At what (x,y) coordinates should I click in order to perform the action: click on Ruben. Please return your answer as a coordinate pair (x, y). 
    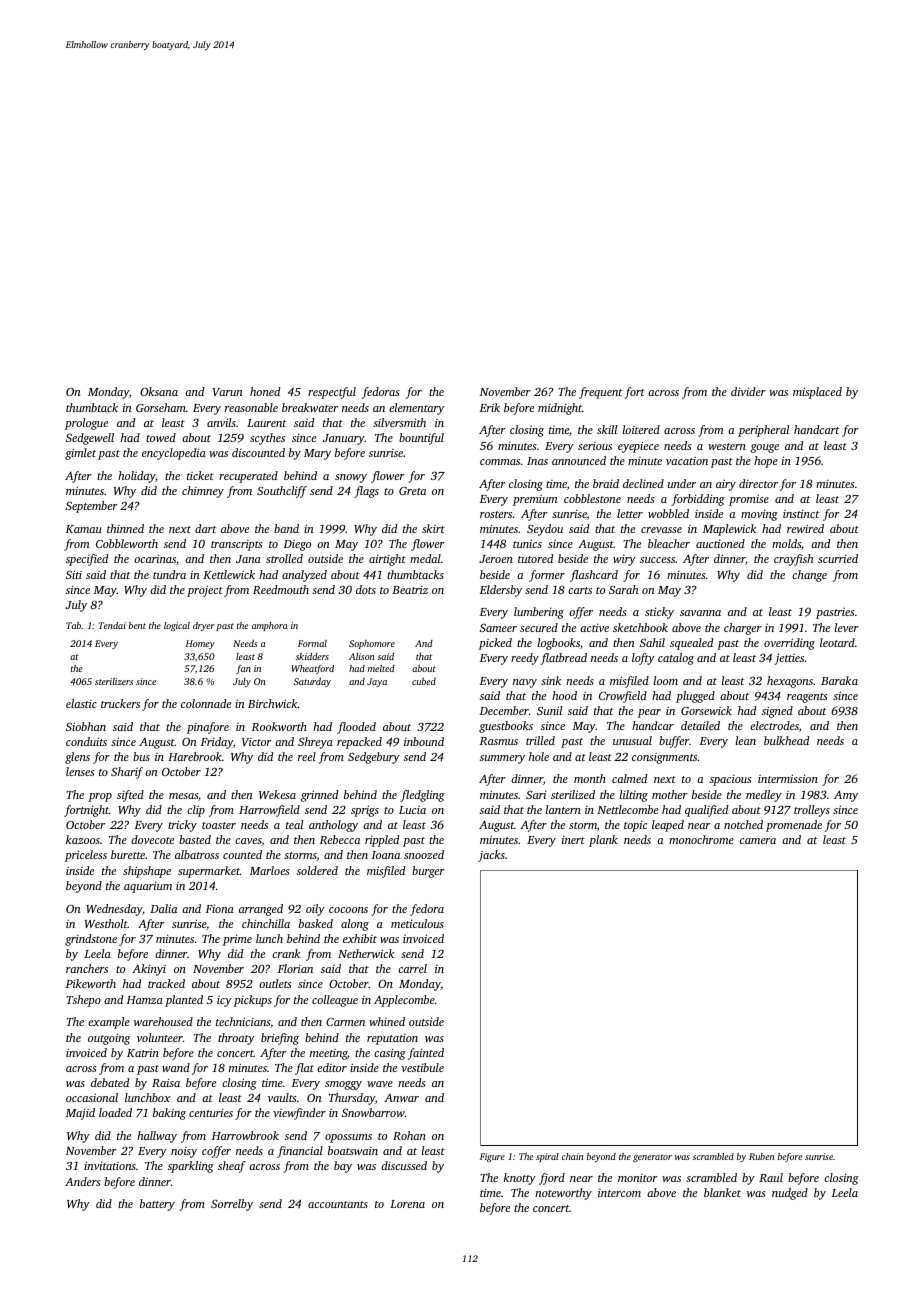
    Looking at the image, I should click on (761, 1156).
